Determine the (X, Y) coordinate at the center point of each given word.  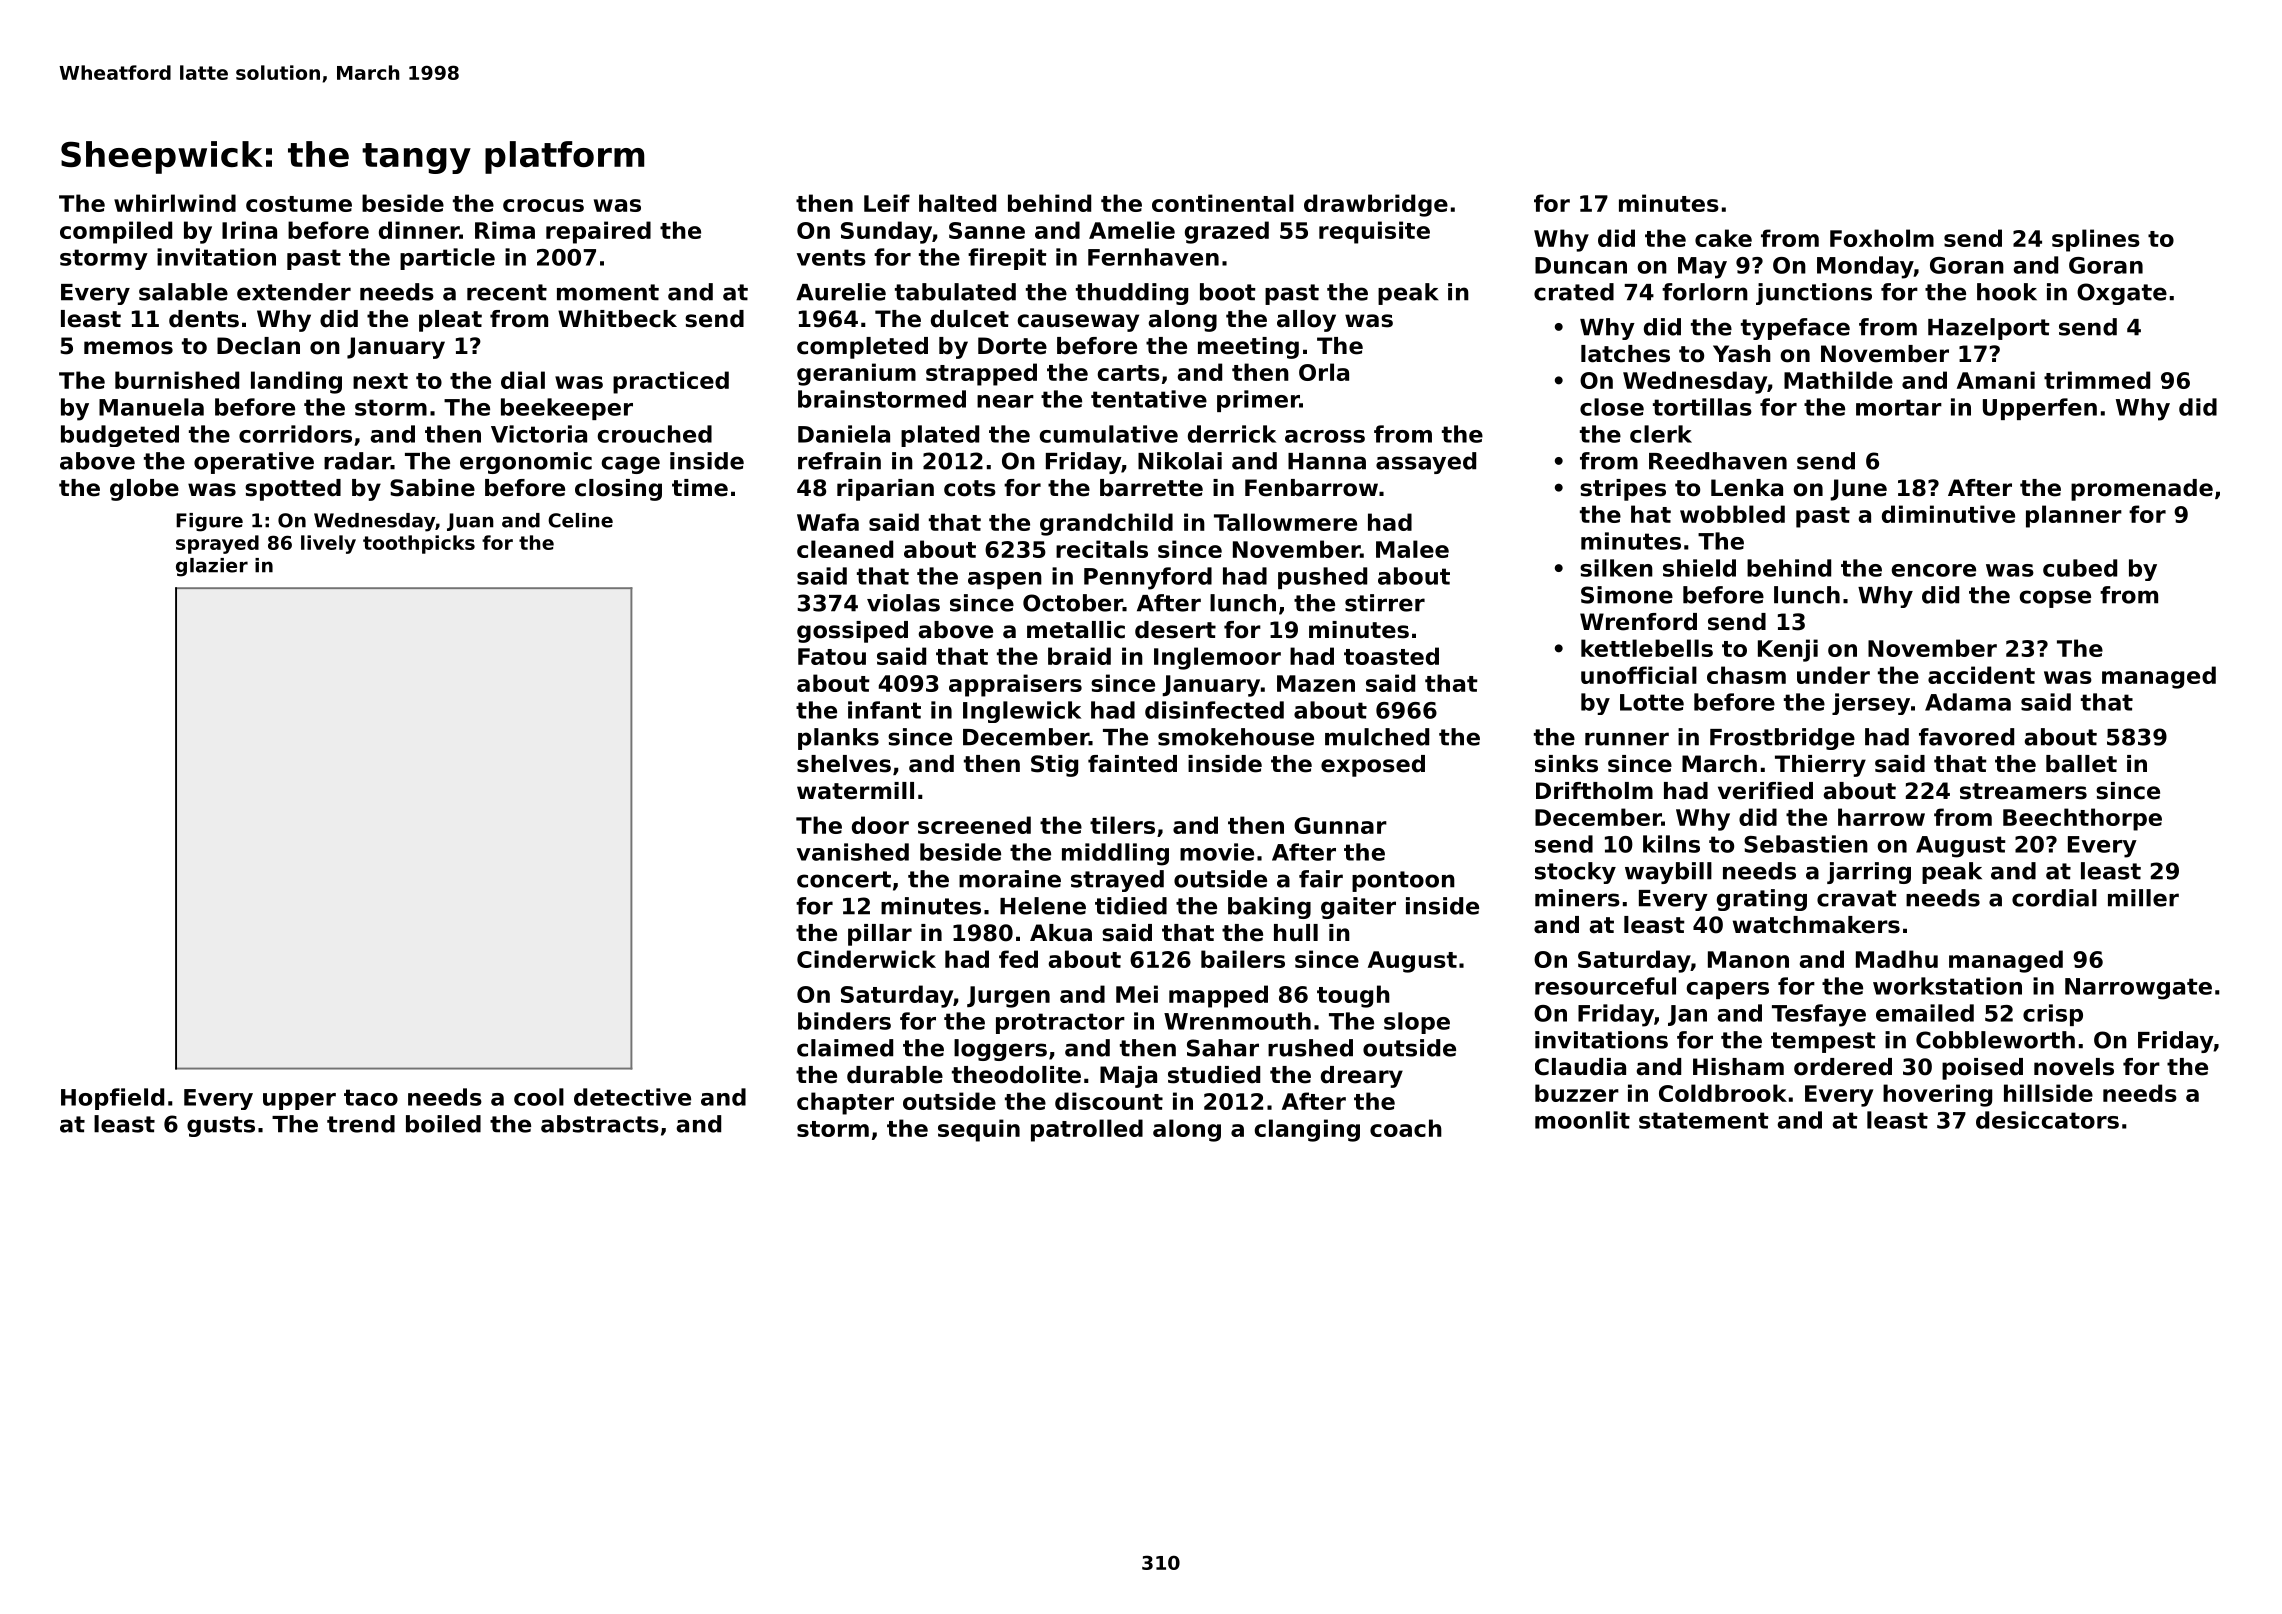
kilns (1671, 844)
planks (838, 739)
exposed (1373, 766)
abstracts (600, 1124)
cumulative (1108, 434)
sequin (979, 1130)
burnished (177, 380)
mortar (1899, 407)
